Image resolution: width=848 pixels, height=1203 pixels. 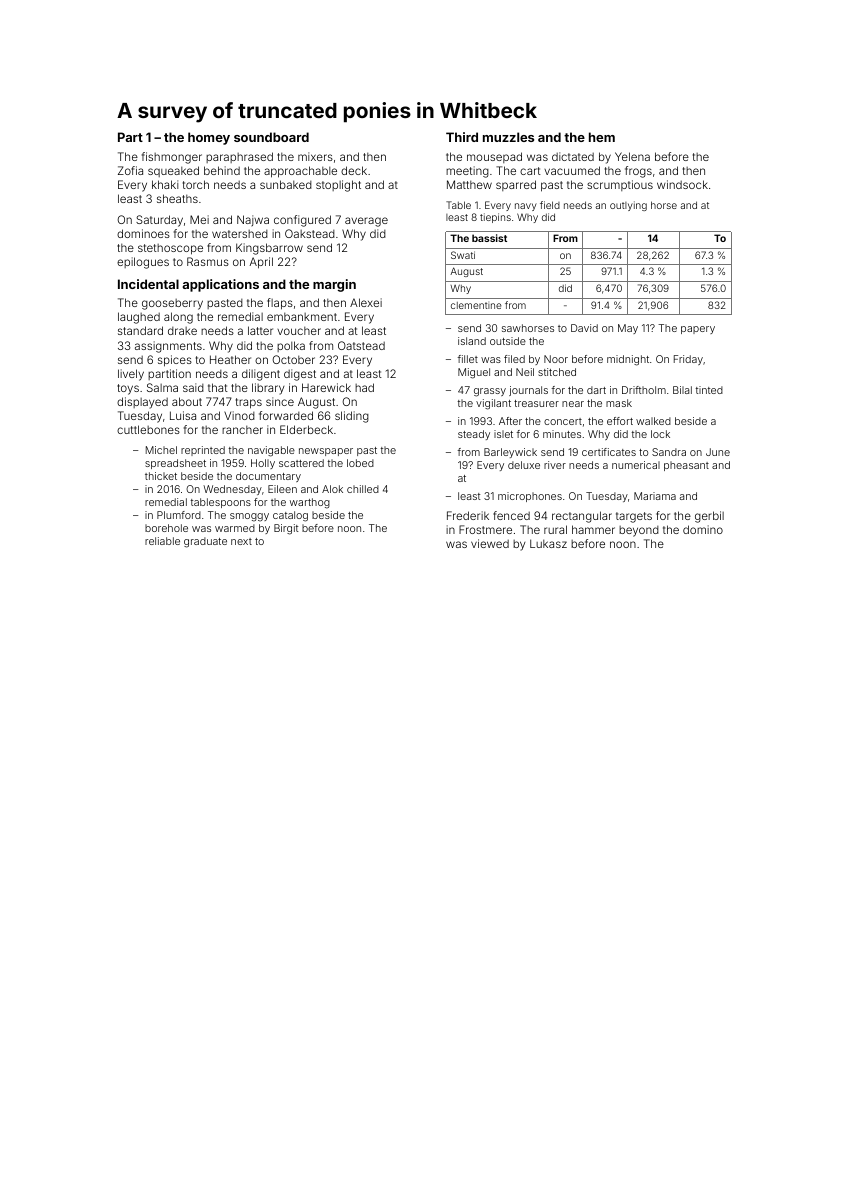 What do you see at coordinates (143, 263) in the page?
I see `epilogues` at bounding box center [143, 263].
